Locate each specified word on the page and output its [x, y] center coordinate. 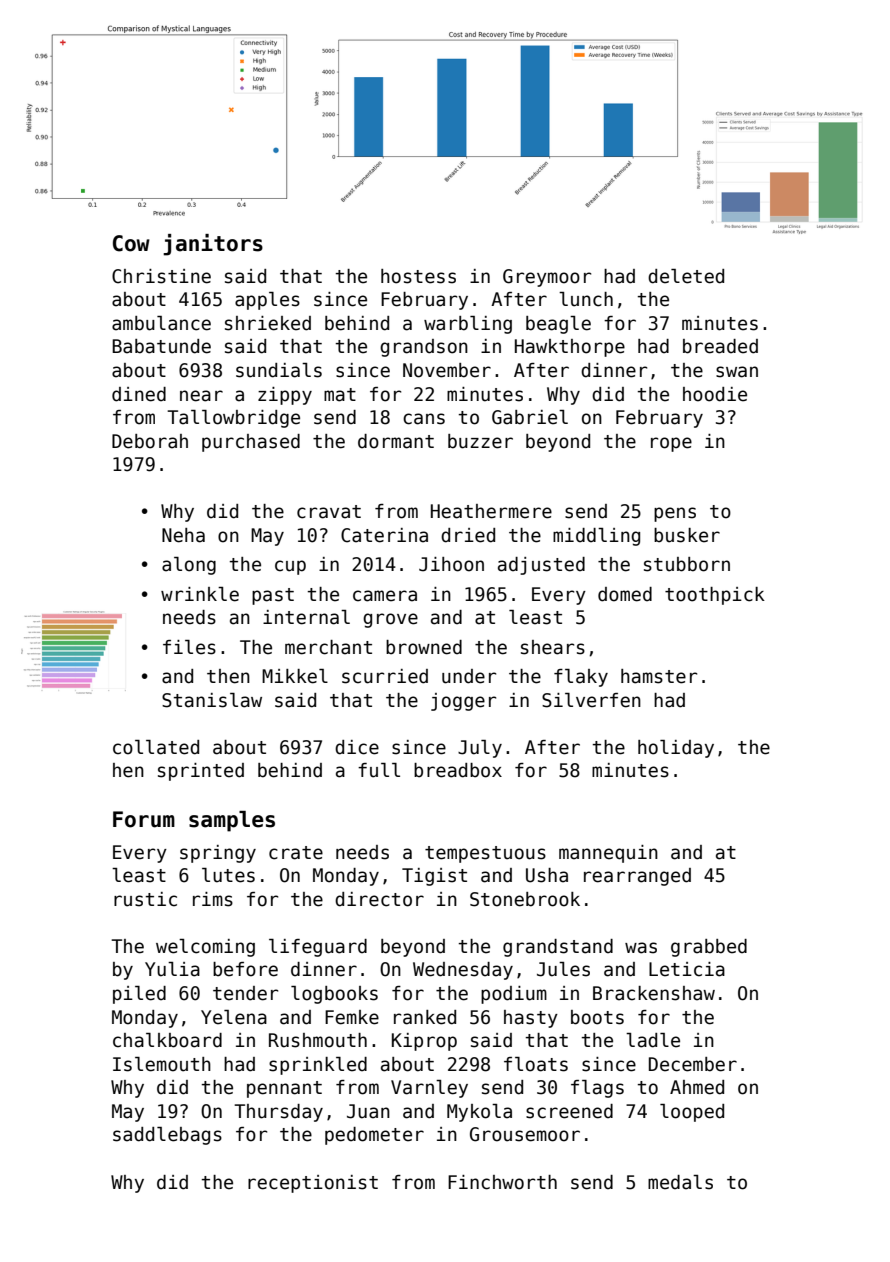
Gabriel [530, 417]
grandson [424, 348]
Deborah [150, 441]
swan [737, 372]
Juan [368, 1111]
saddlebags [167, 1136]
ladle [653, 1040]
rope [671, 444]
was [641, 948]
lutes [228, 875]
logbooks [334, 995]
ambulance [161, 323]
